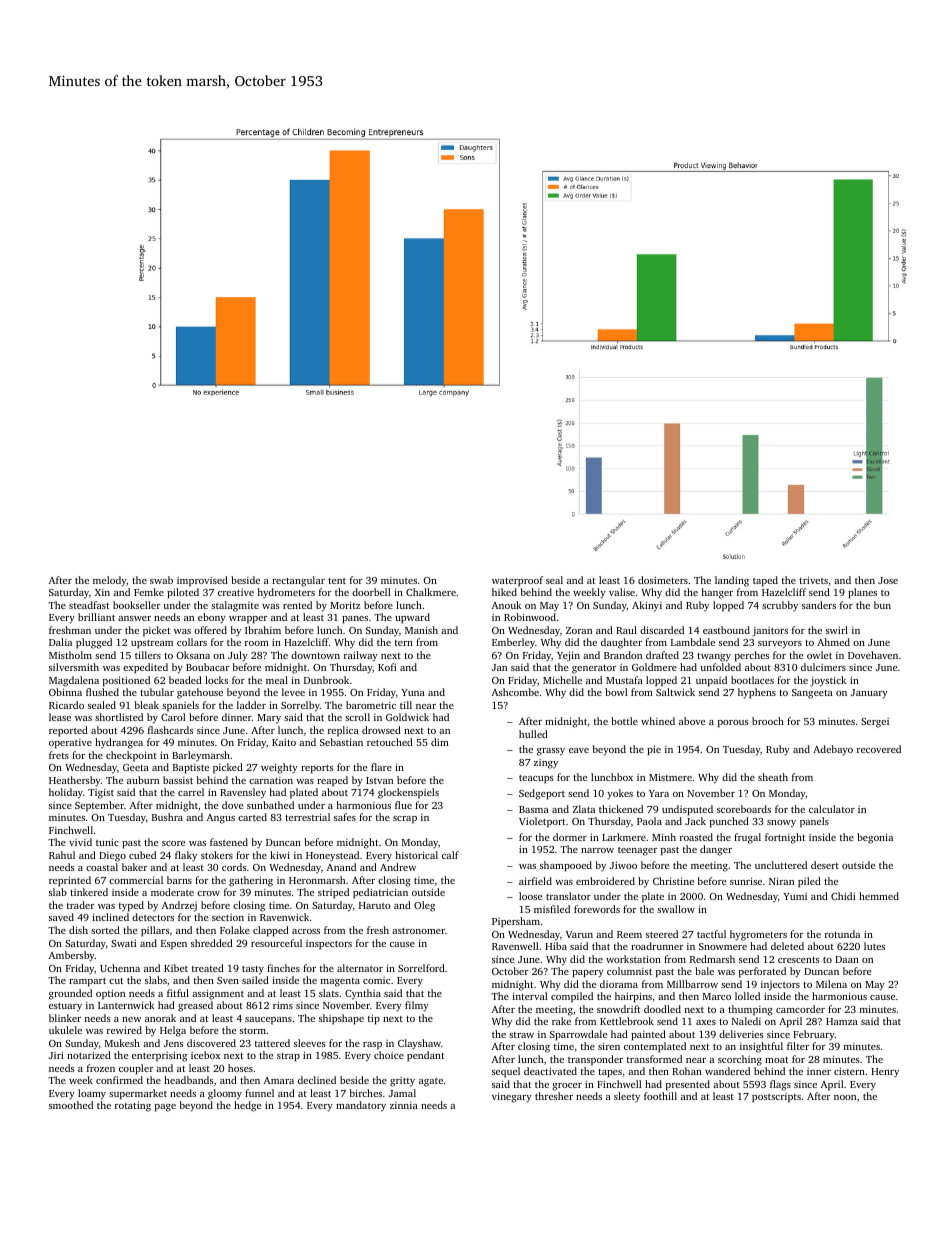 The height and width of the image is (1233, 952). What do you see at coordinates (174, 1043) in the image?
I see `Jens` at bounding box center [174, 1043].
